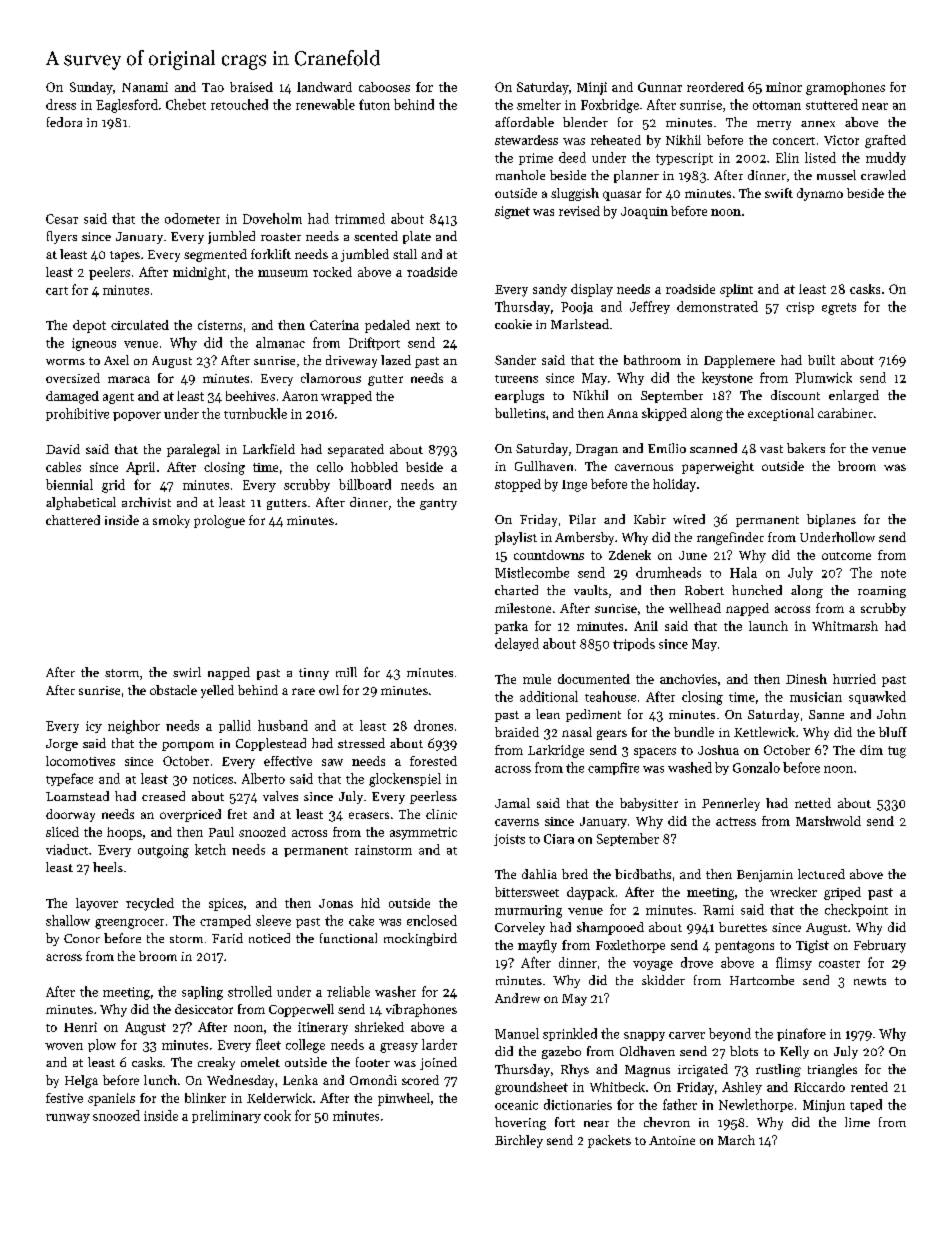 This screenshot has width=952, height=1233. I want to click on signet, so click(512, 212).
